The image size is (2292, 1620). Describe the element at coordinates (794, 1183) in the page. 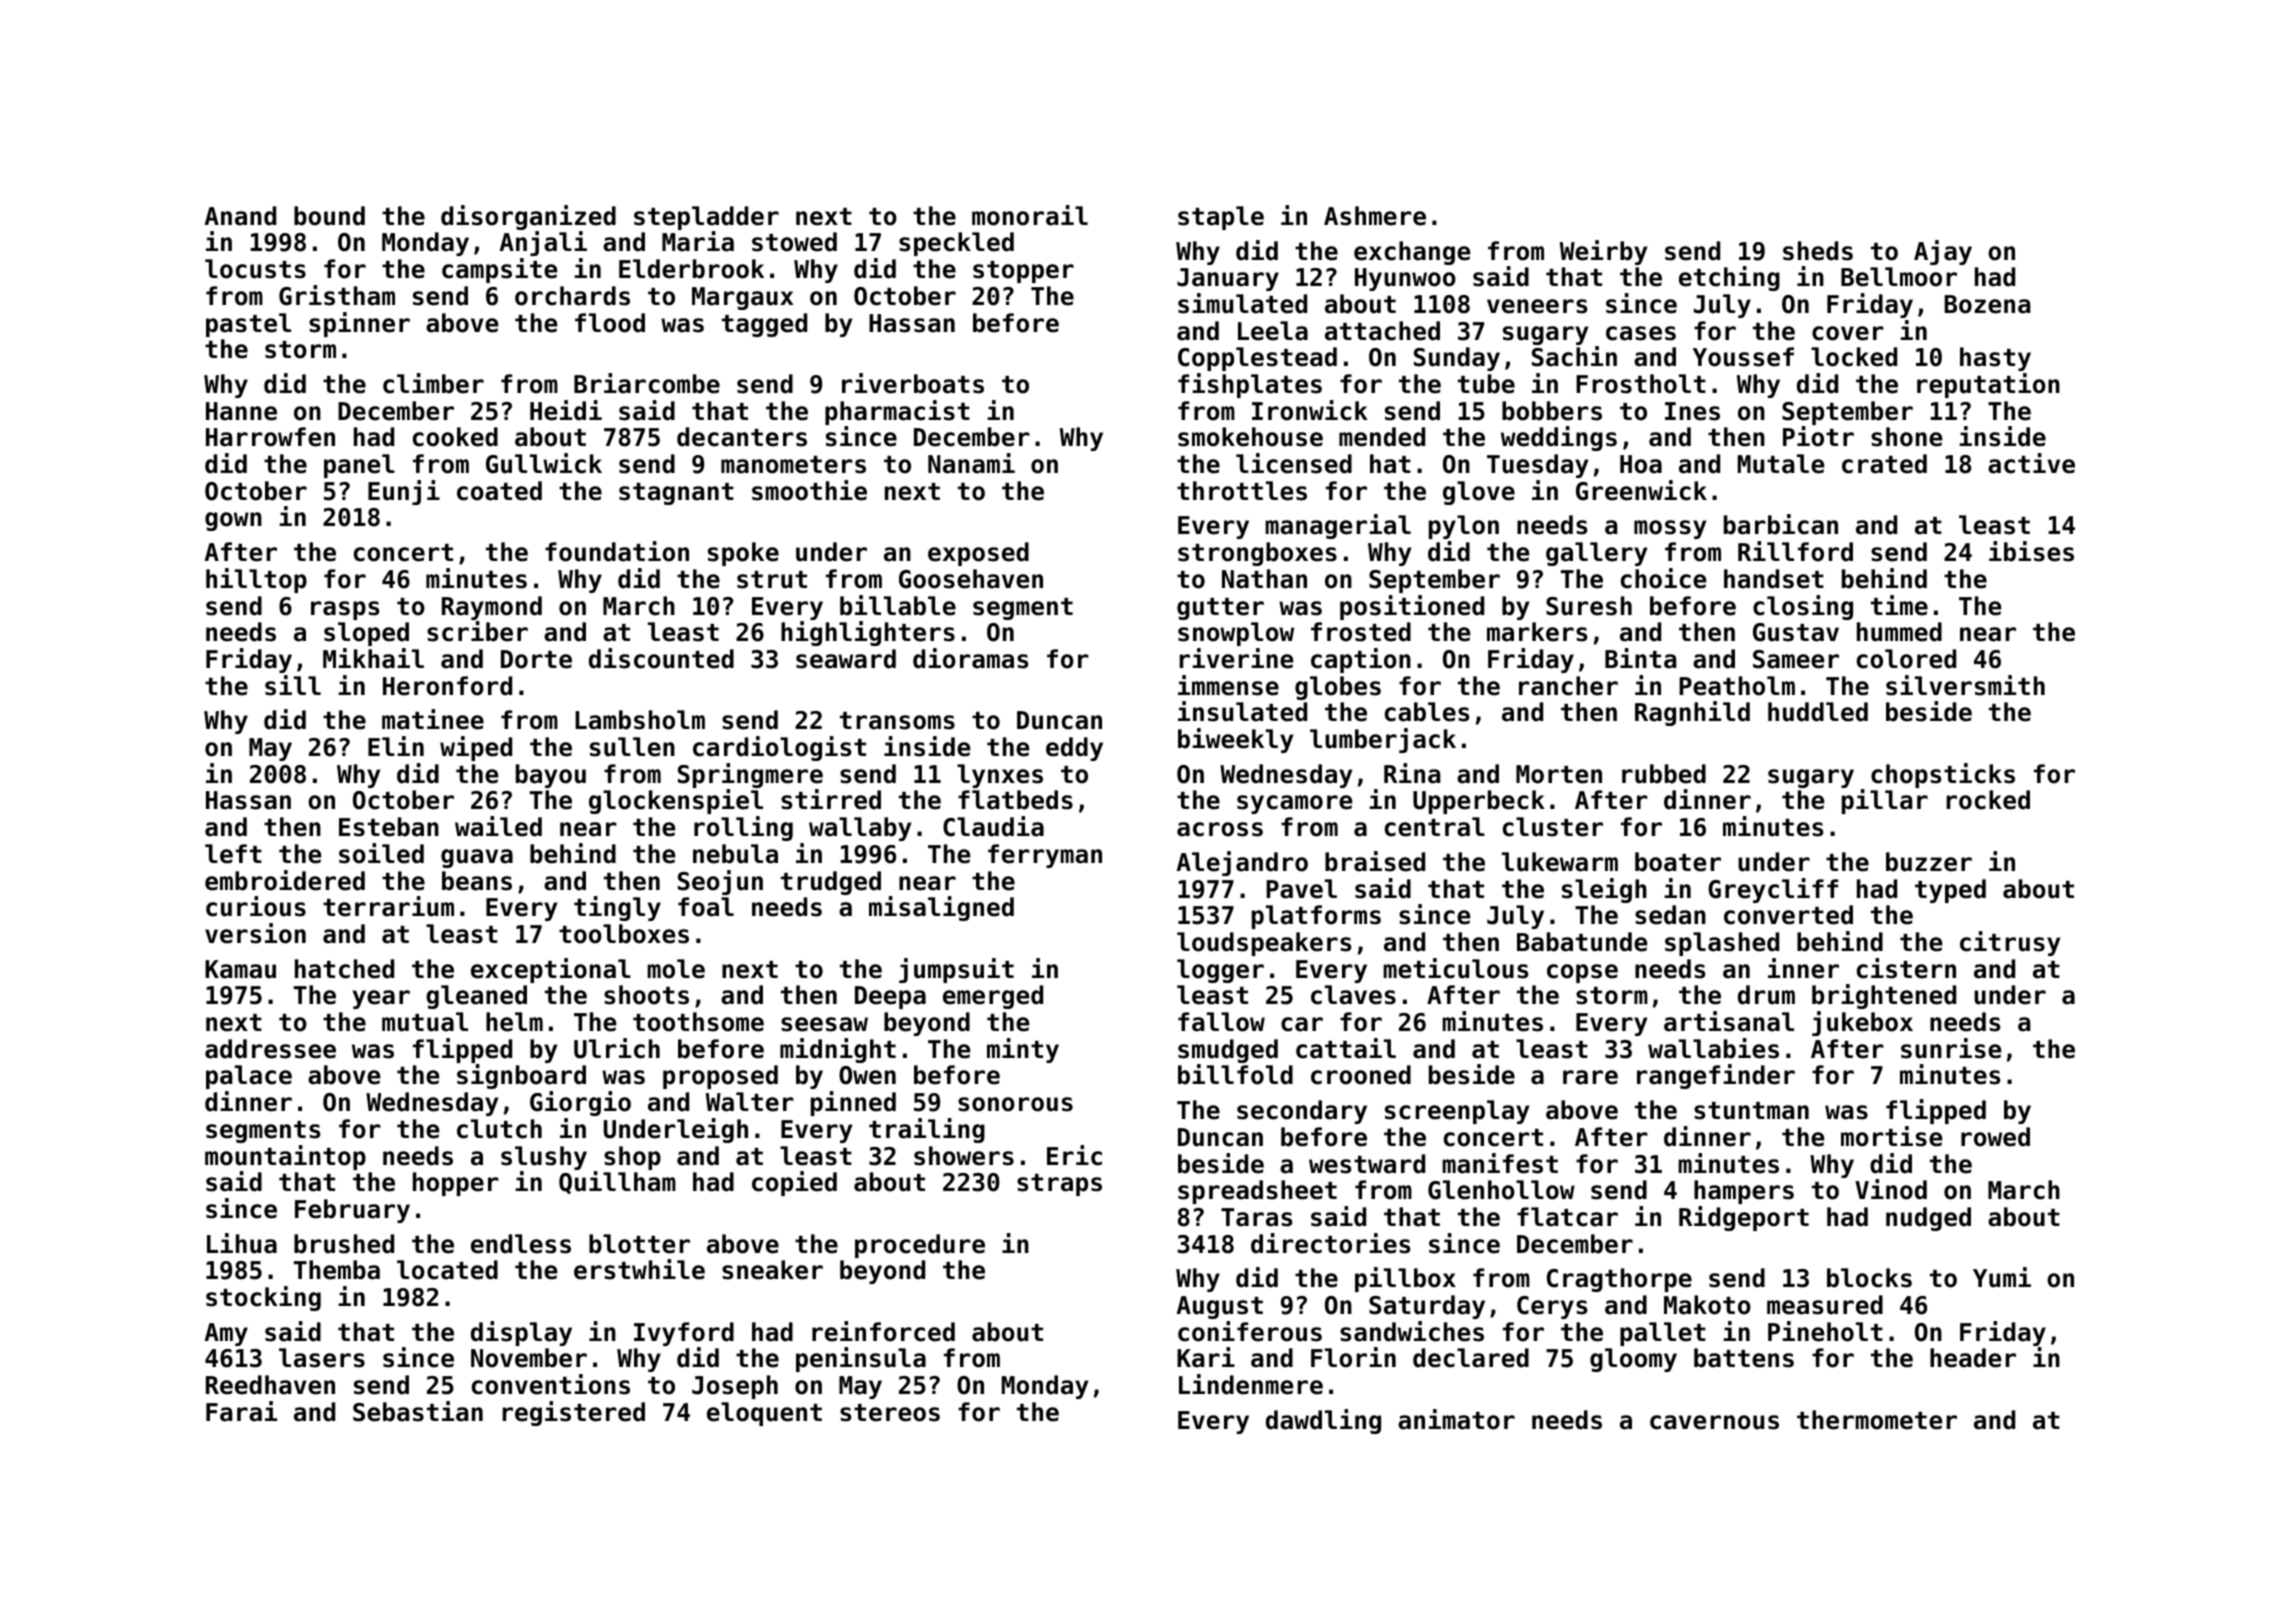

I see `copied` at that location.
